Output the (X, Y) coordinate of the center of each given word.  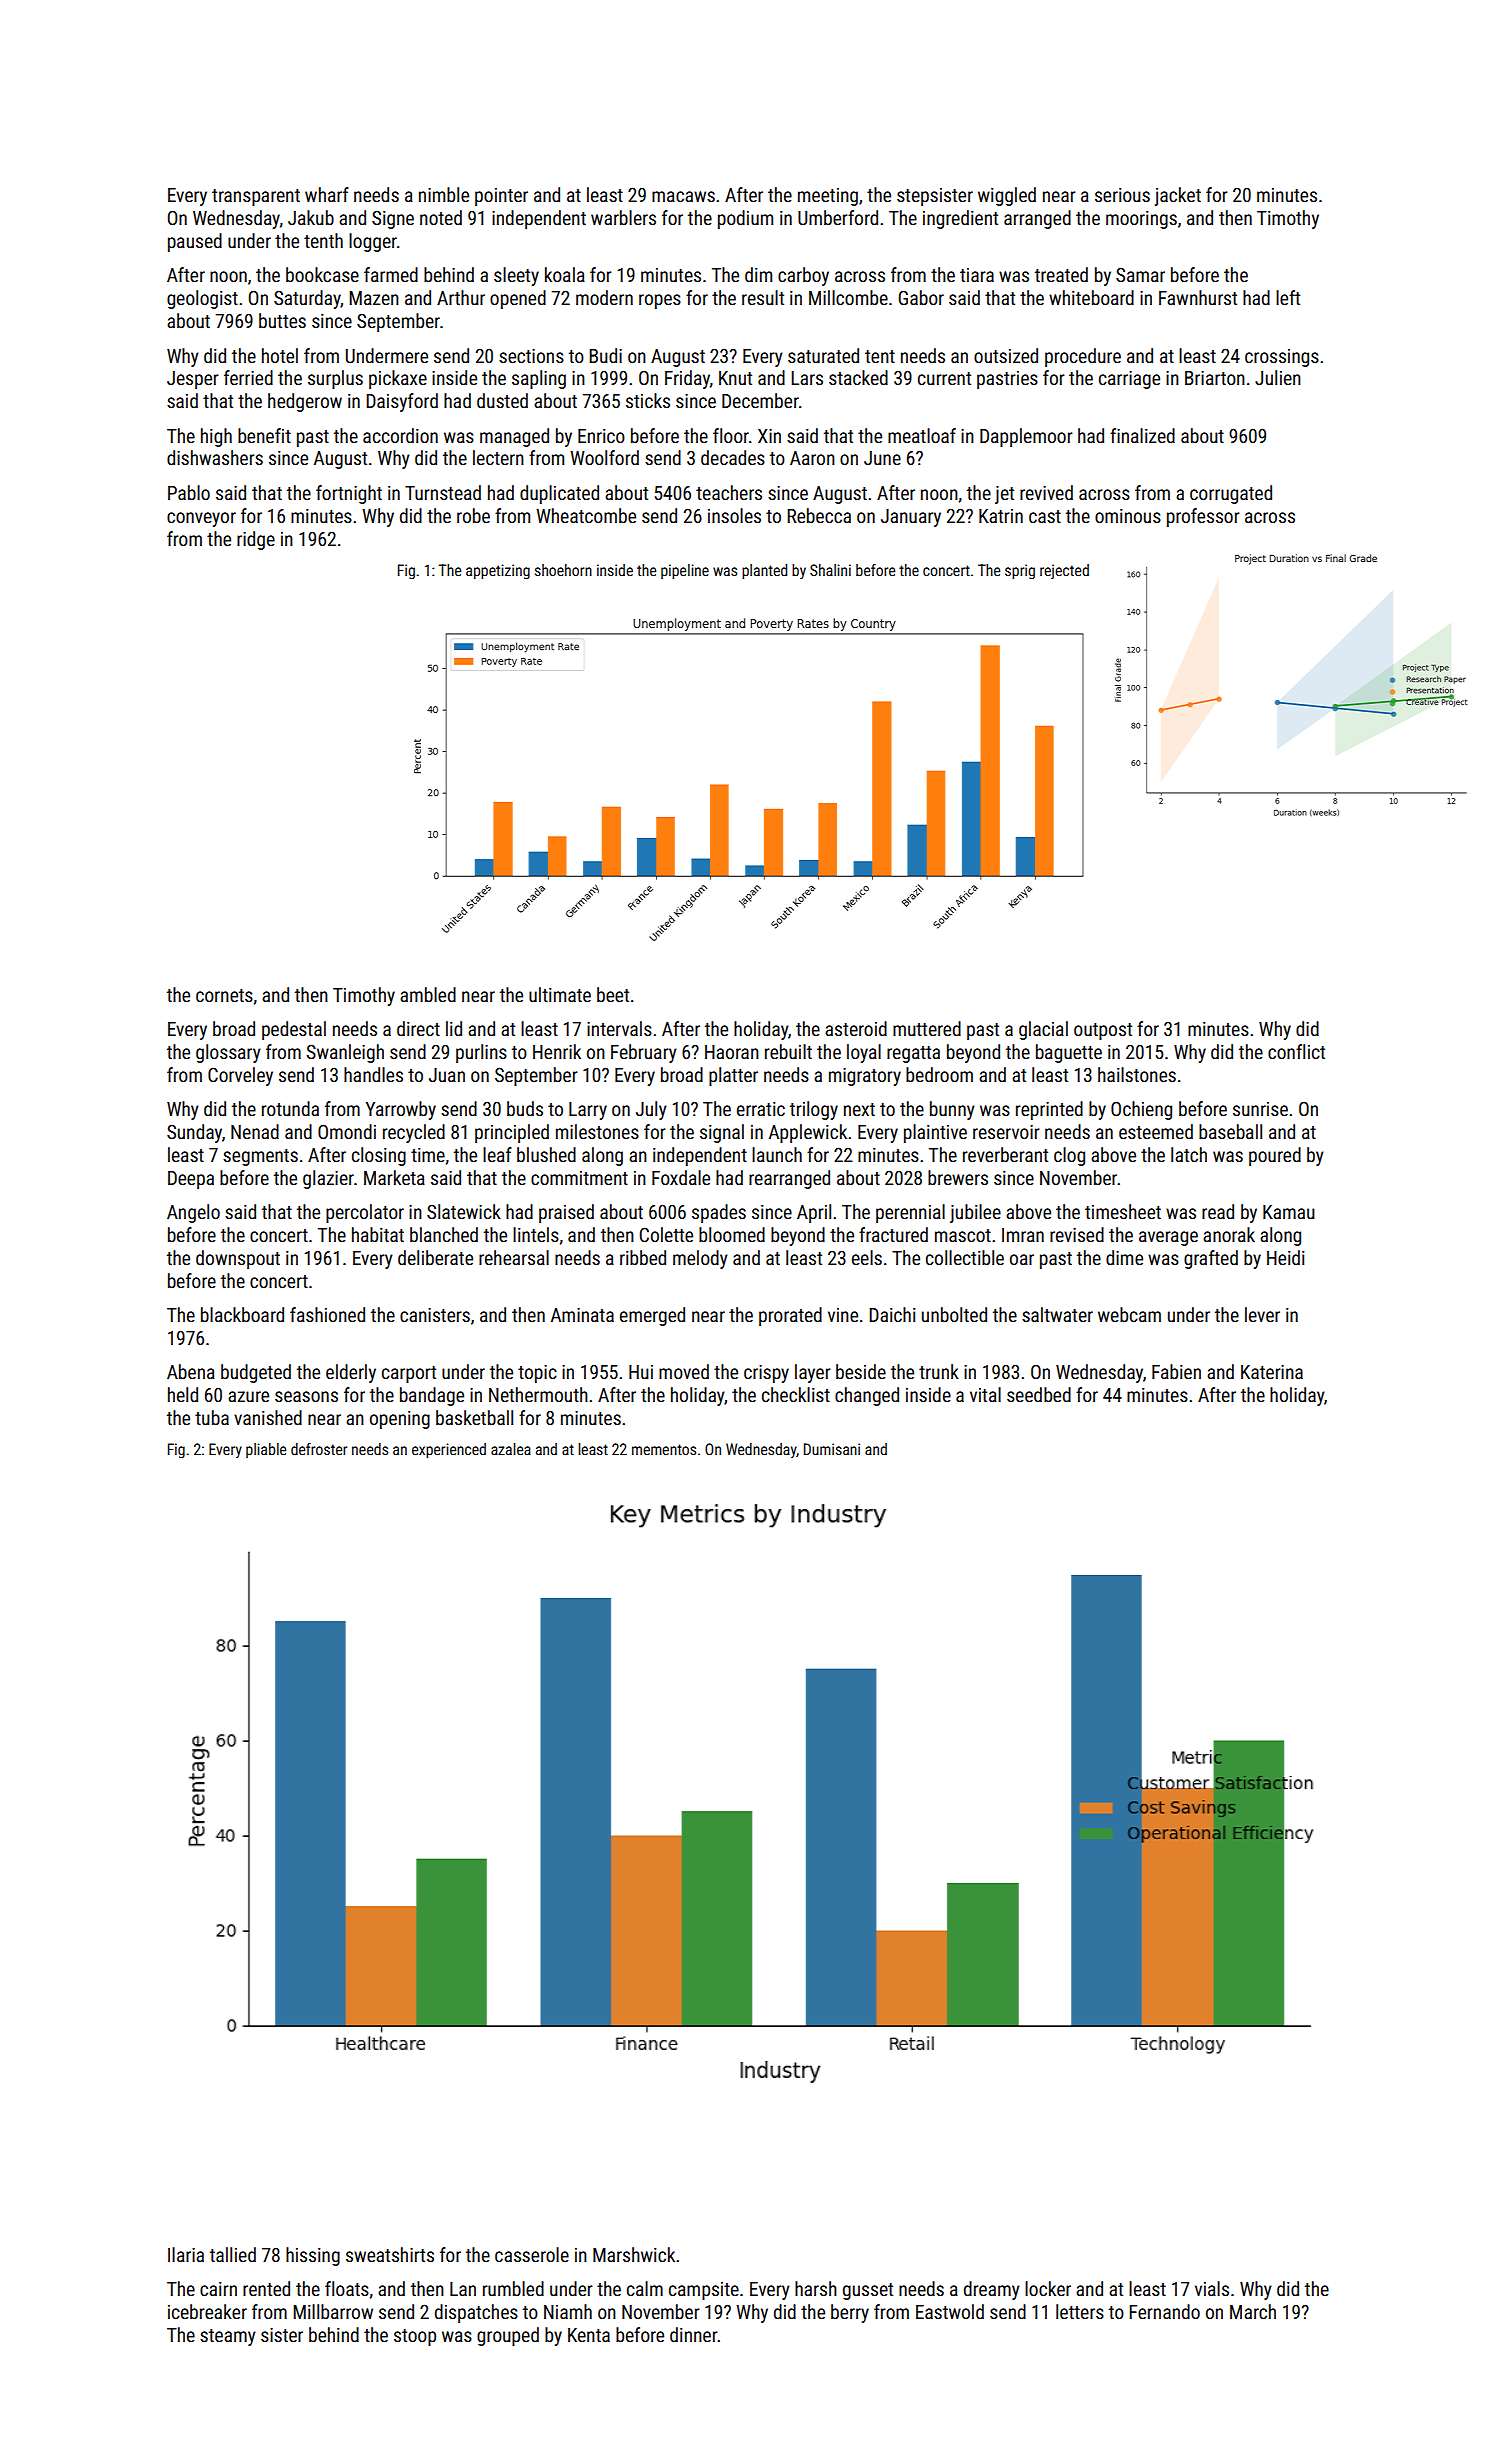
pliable (266, 1450)
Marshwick (634, 2254)
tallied (233, 2254)
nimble (444, 194)
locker (1048, 2288)
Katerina (1272, 1372)
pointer (501, 197)
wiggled (1007, 196)
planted (764, 571)
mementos (664, 1449)
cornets (224, 995)
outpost (1103, 1031)
